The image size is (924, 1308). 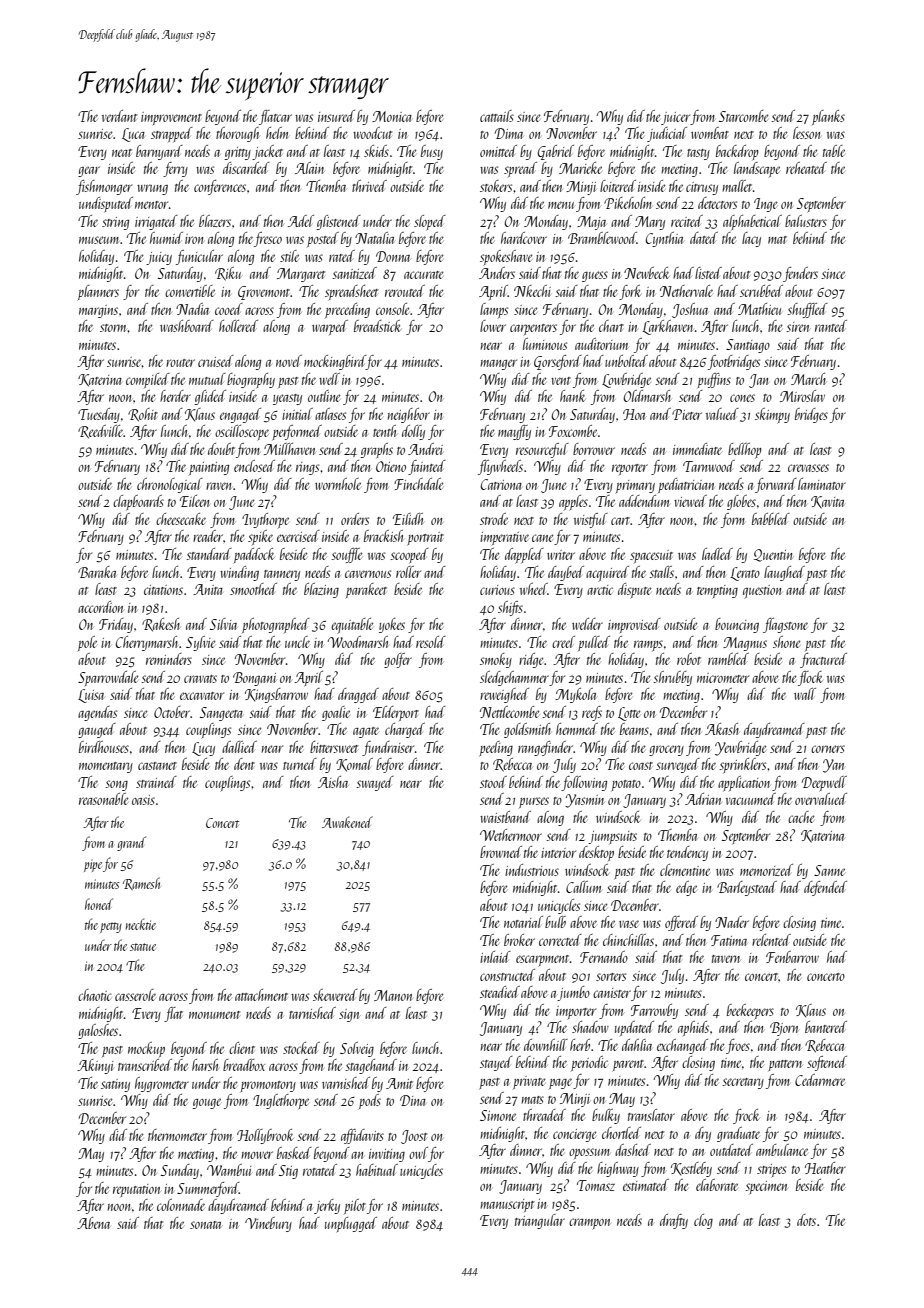 I want to click on verdant, so click(x=119, y=116).
